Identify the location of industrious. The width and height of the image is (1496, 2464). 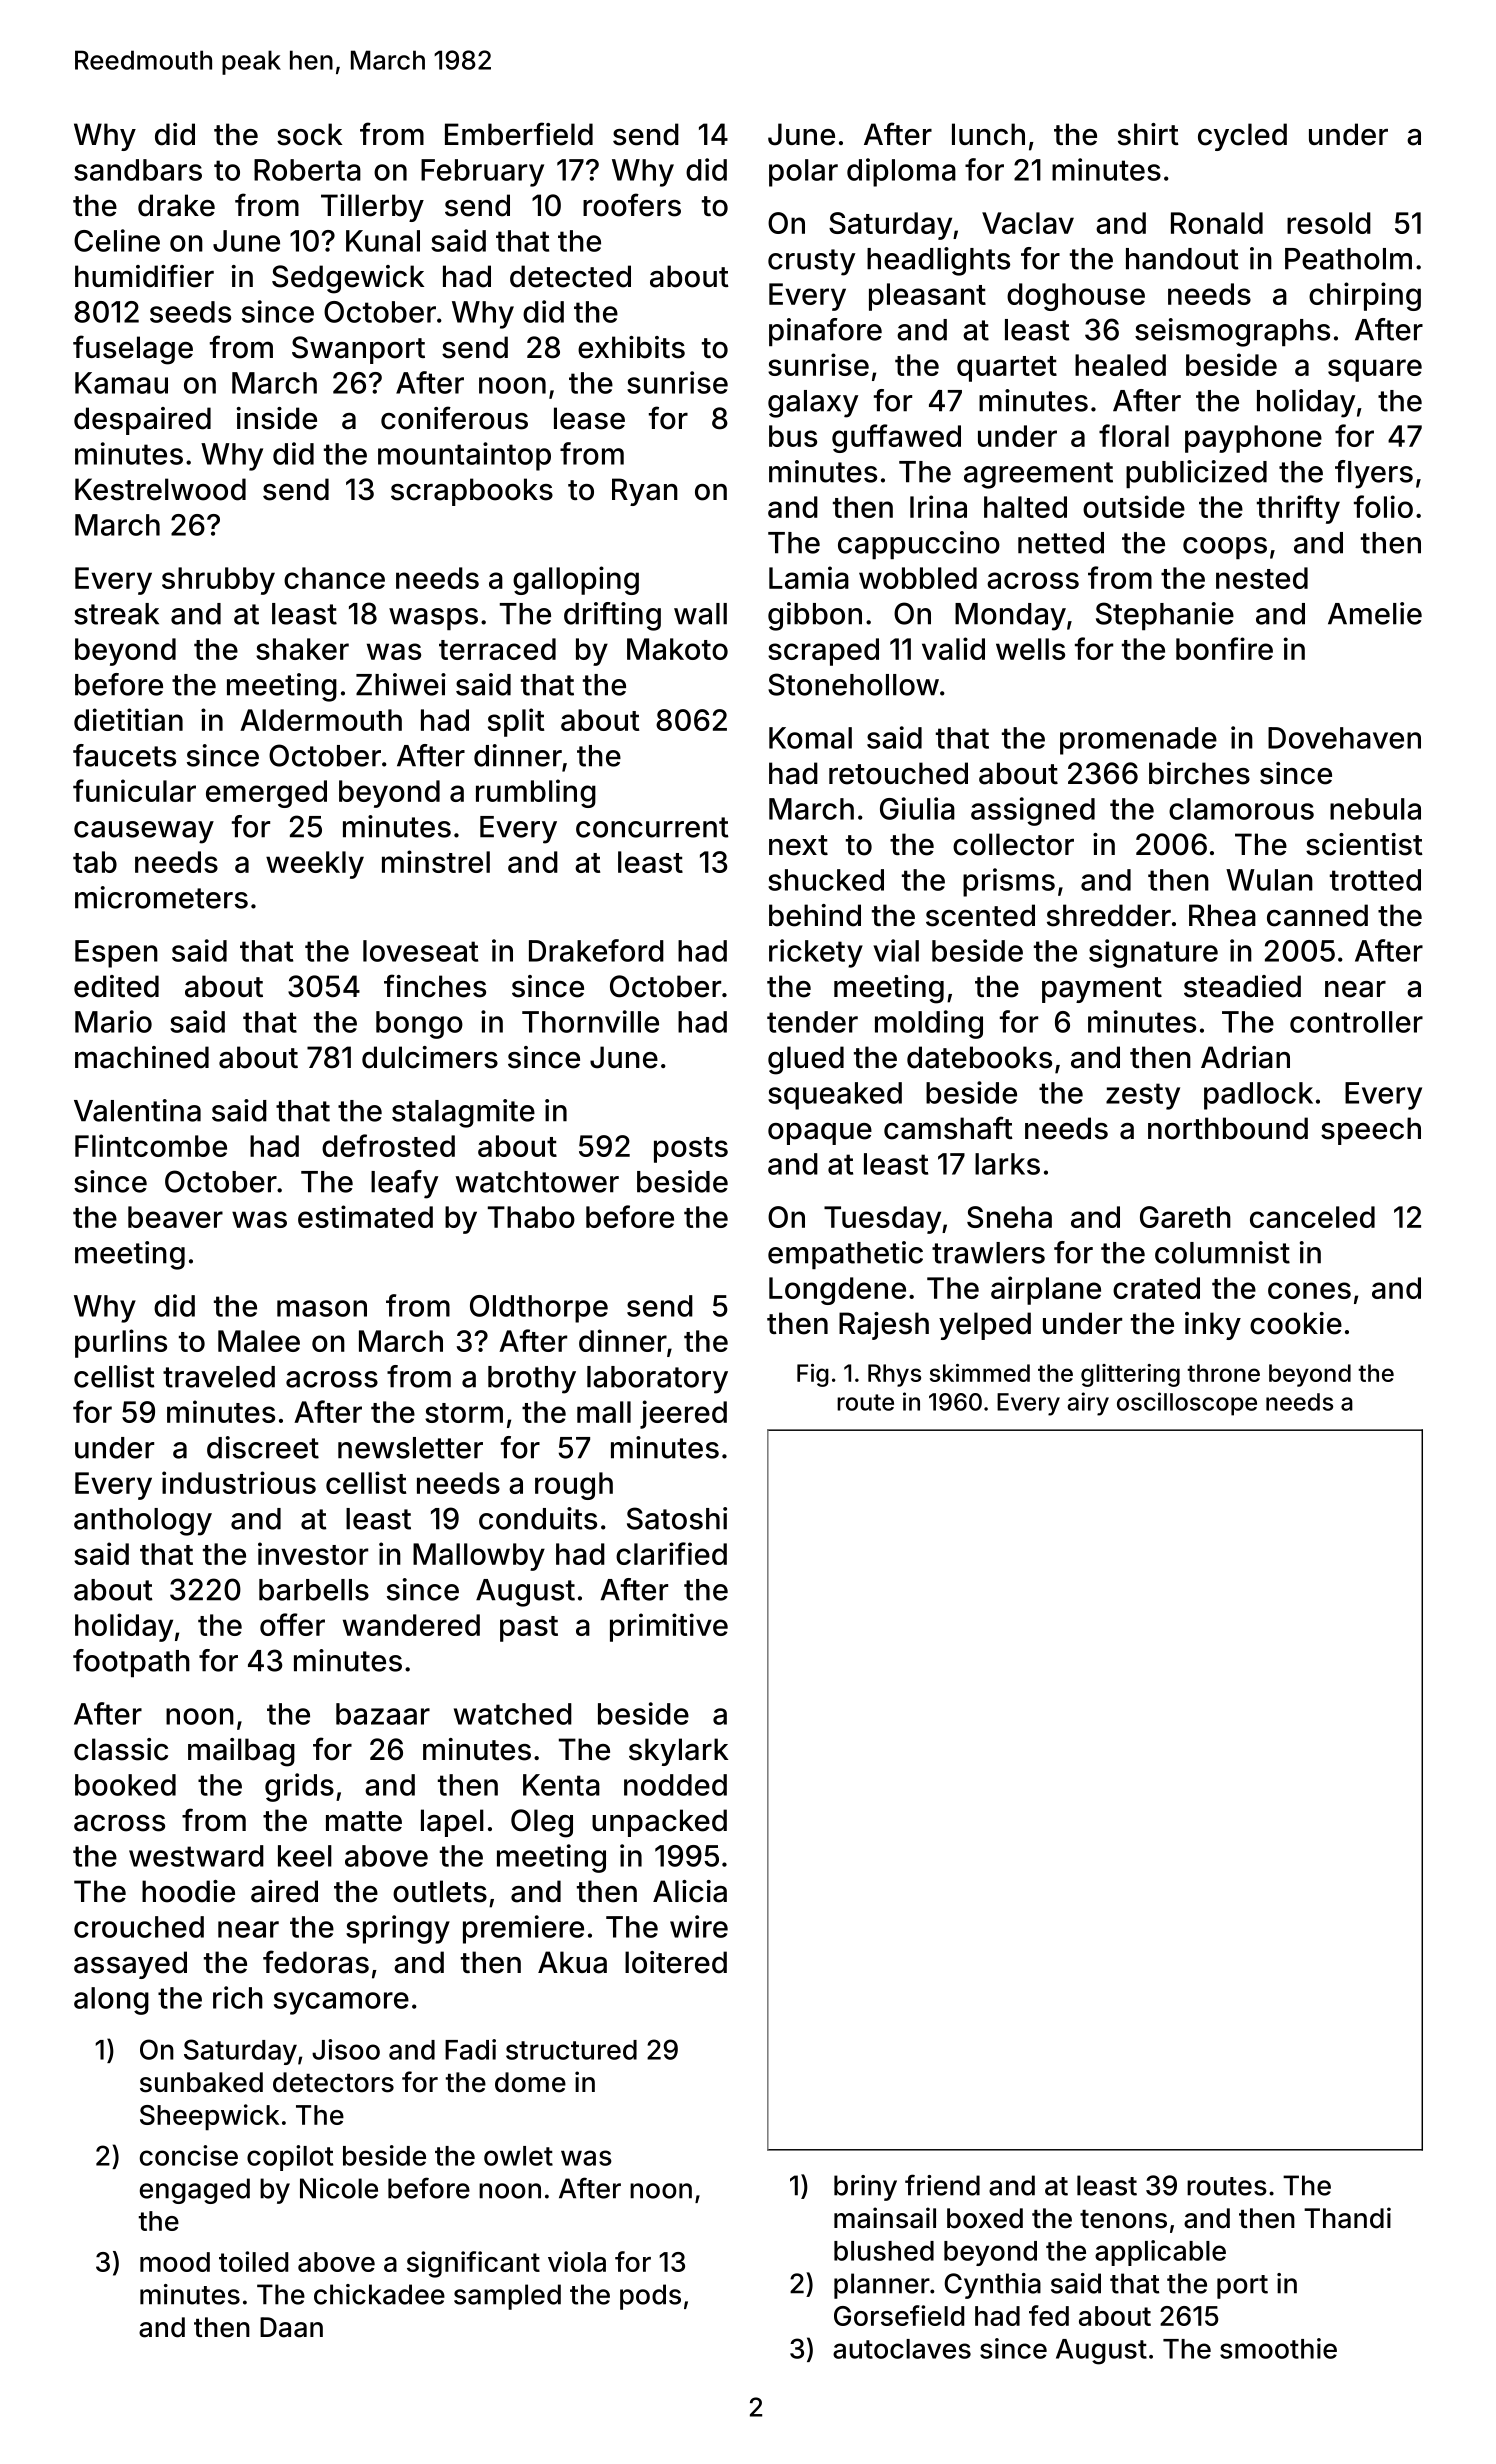
(239, 1482).
